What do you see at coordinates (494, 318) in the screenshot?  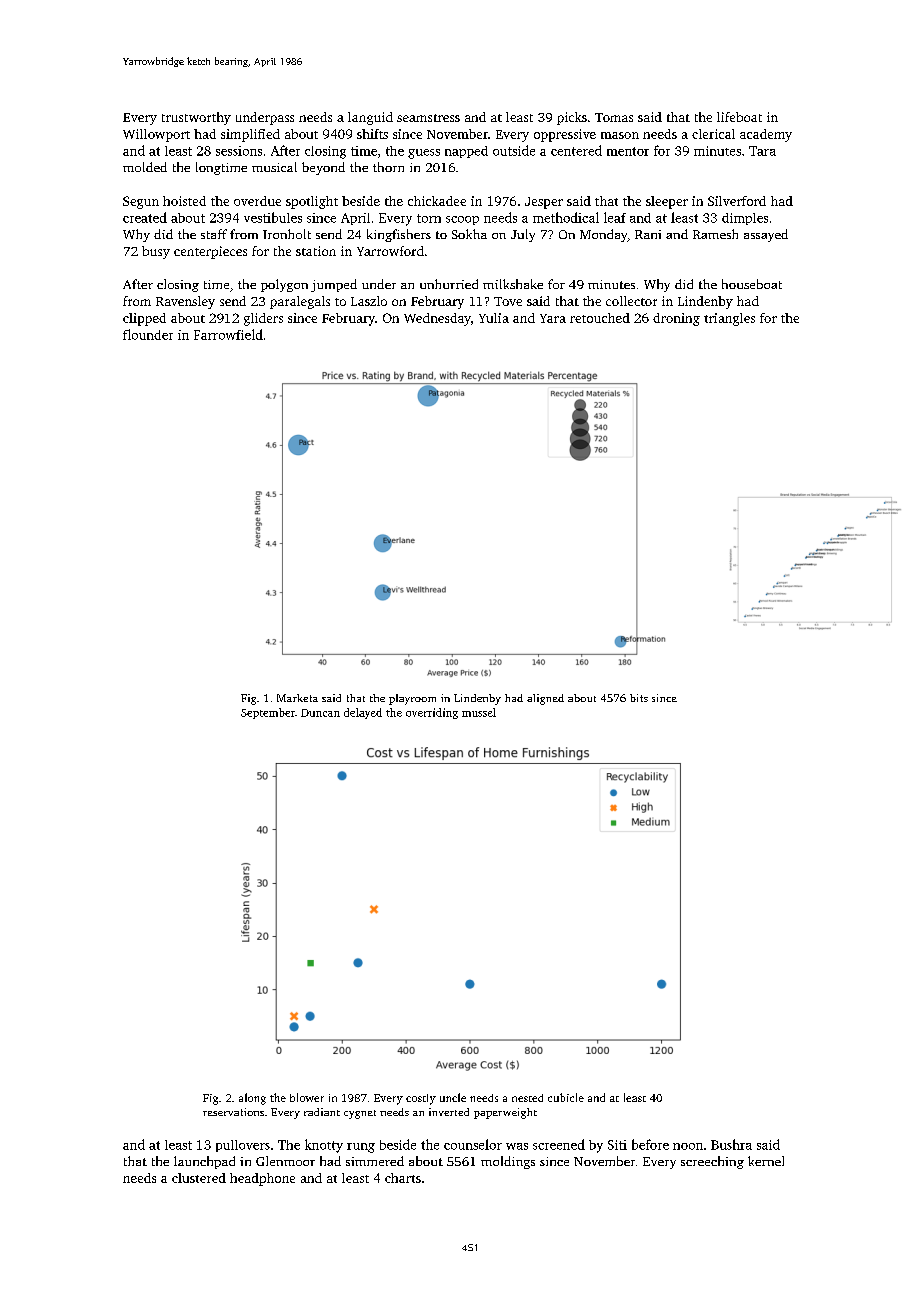 I see `Yulia` at bounding box center [494, 318].
